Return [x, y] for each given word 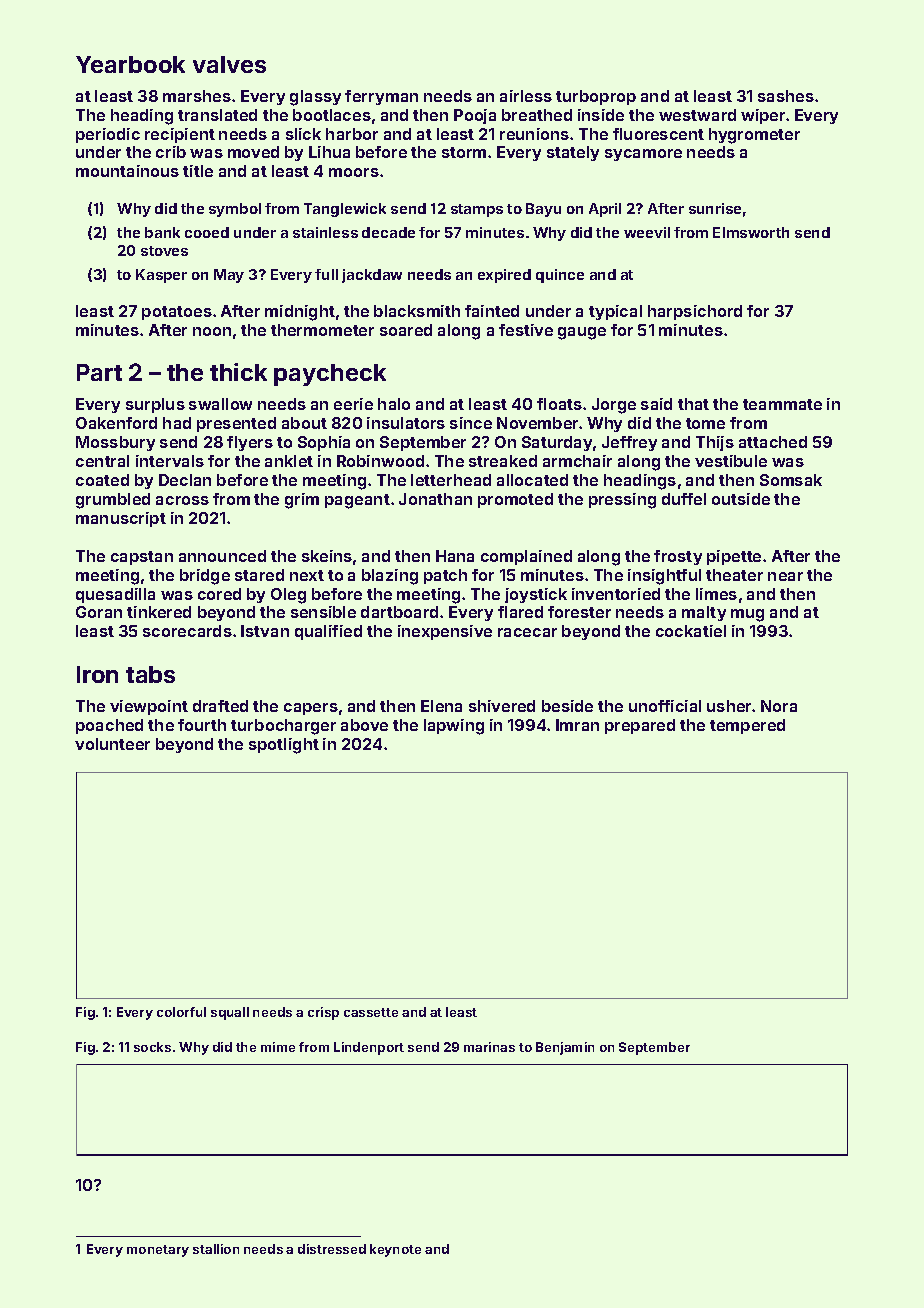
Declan [185, 480]
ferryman [381, 97]
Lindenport [369, 1048]
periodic [108, 135]
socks [152, 1047]
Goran [99, 612]
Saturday [557, 443]
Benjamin [565, 1048]
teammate [782, 404]
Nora [779, 706]
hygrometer [754, 136]
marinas [489, 1047]
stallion [216, 1249]
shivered [502, 706]
